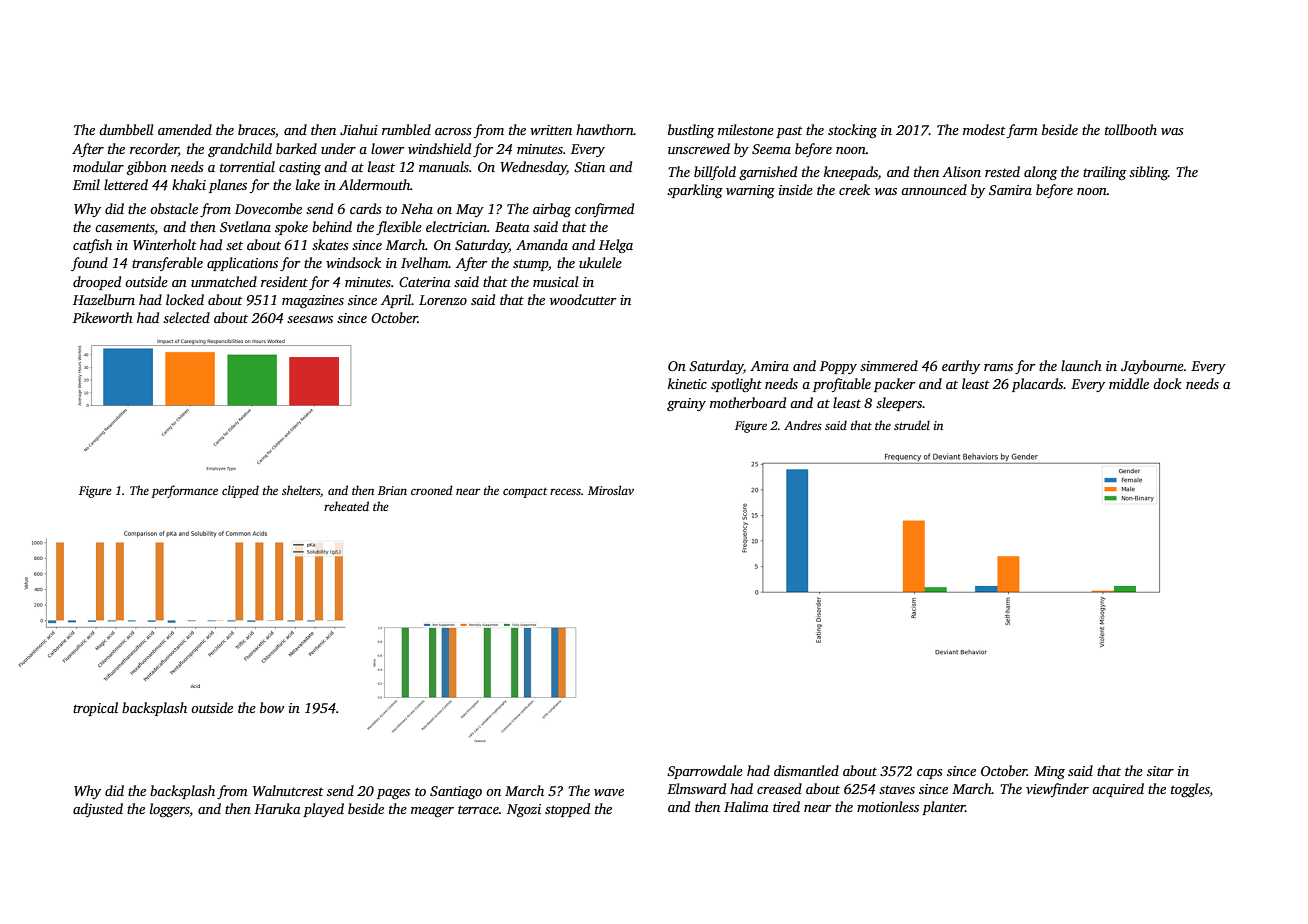  I want to click on tired, so click(786, 806).
